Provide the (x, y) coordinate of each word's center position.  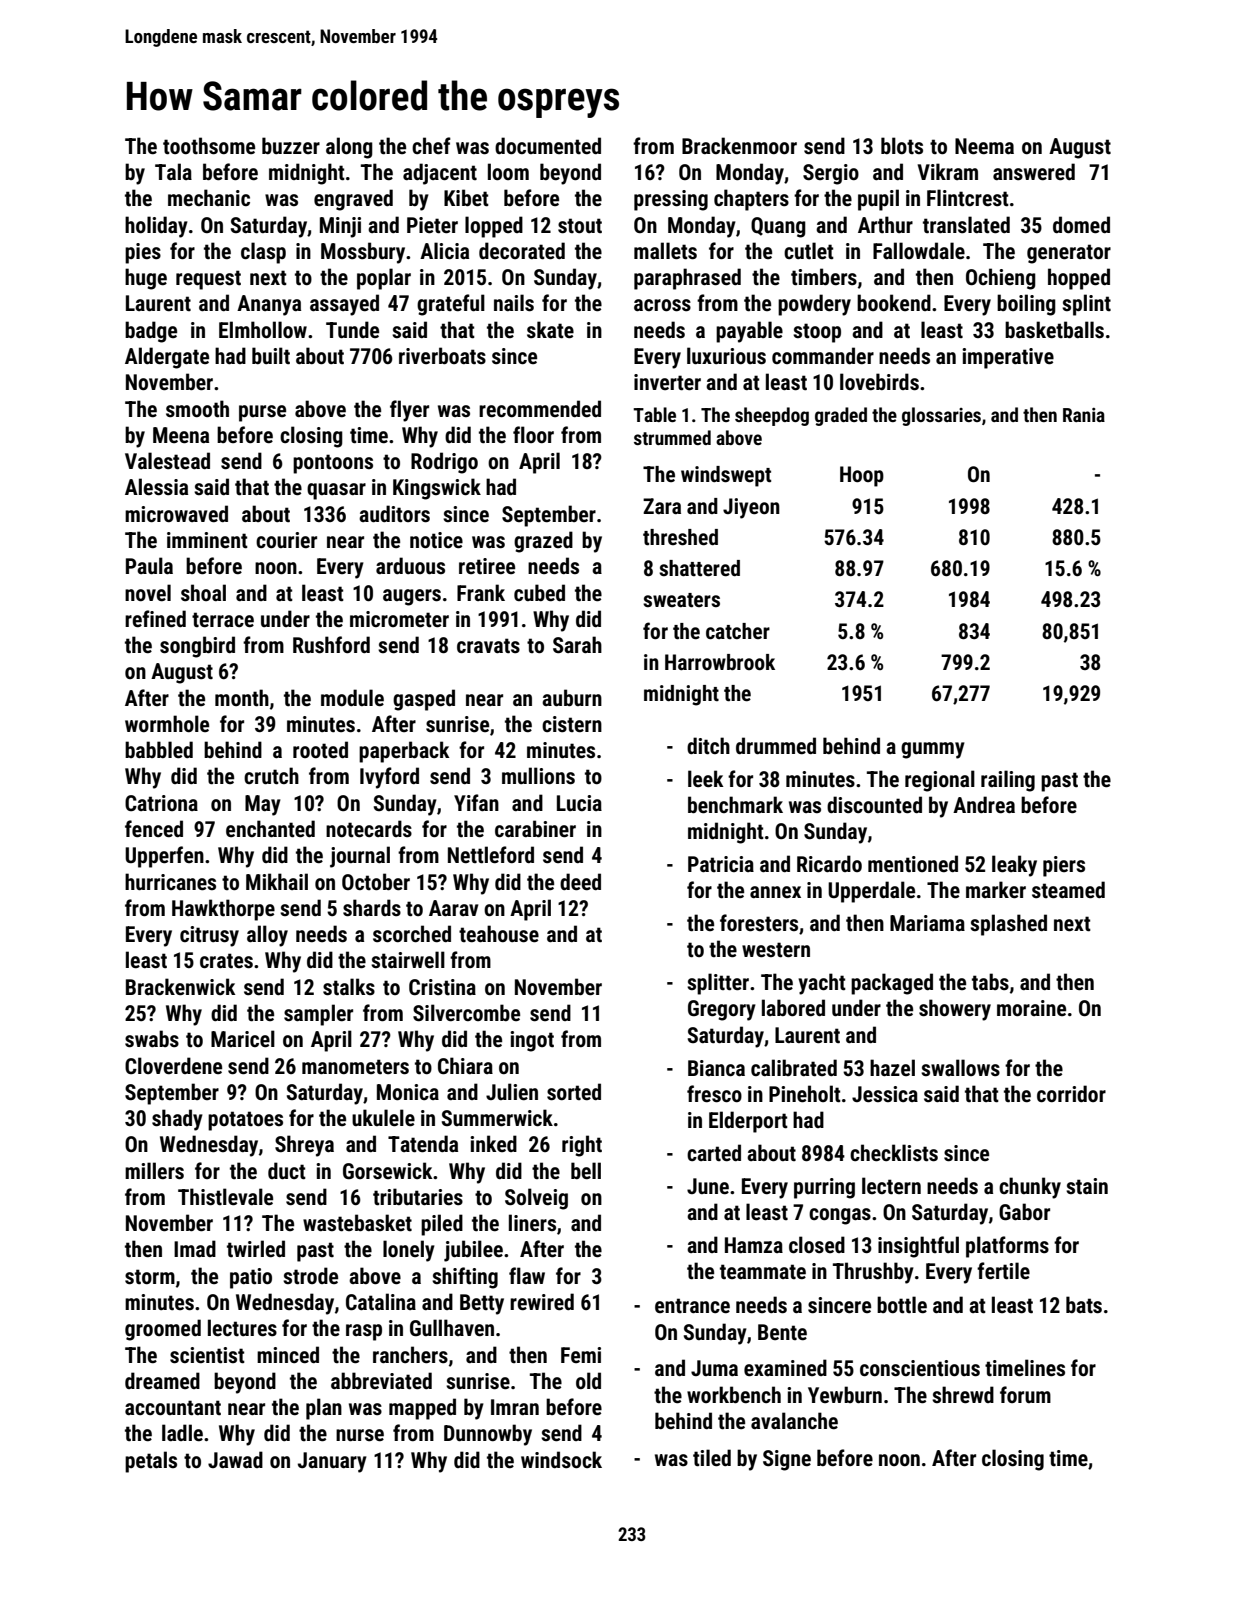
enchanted (270, 829)
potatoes (245, 1121)
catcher (738, 631)
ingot (532, 1041)
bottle (902, 1305)
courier (286, 540)
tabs (990, 982)
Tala (173, 171)
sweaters (681, 600)
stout (580, 226)
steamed (1068, 890)
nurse (360, 1435)
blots (902, 145)
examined (785, 1368)
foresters (759, 923)
